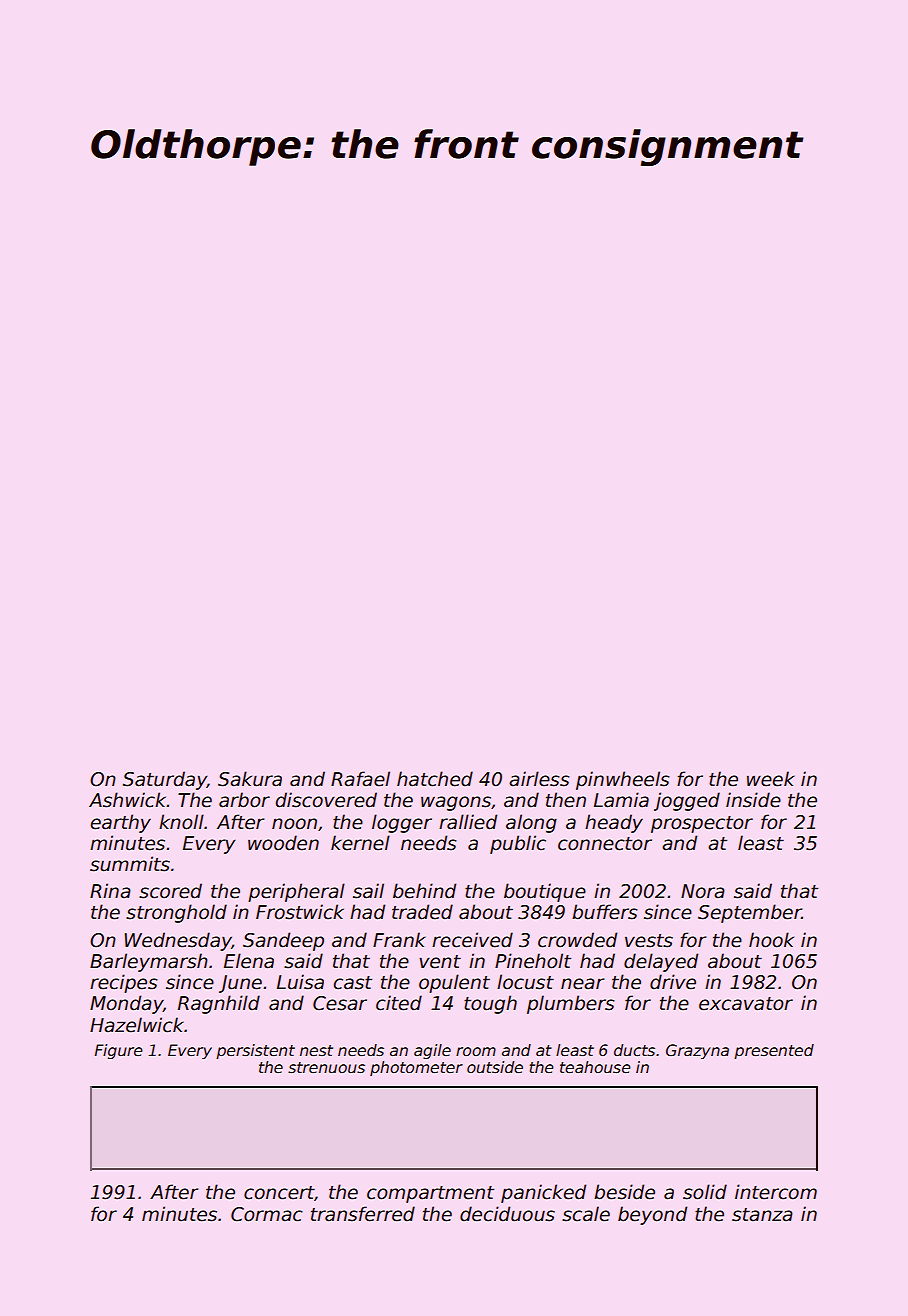 Image resolution: width=908 pixels, height=1316 pixels. Describe the element at coordinates (746, 1004) in the image. I see `excavator` at that location.
